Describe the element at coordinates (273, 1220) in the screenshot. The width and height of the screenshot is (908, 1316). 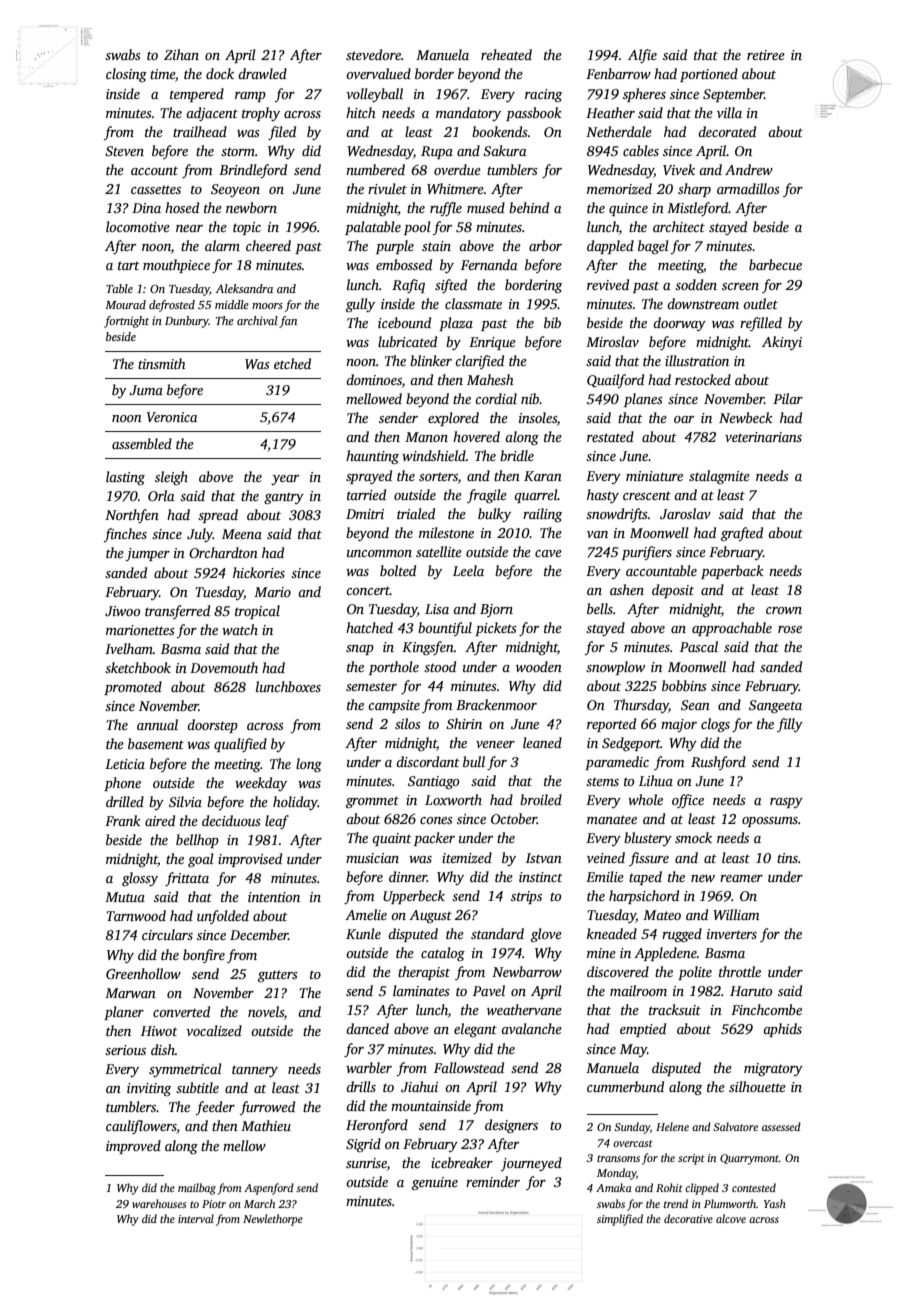
I see `Newlethorpe` at that location.
